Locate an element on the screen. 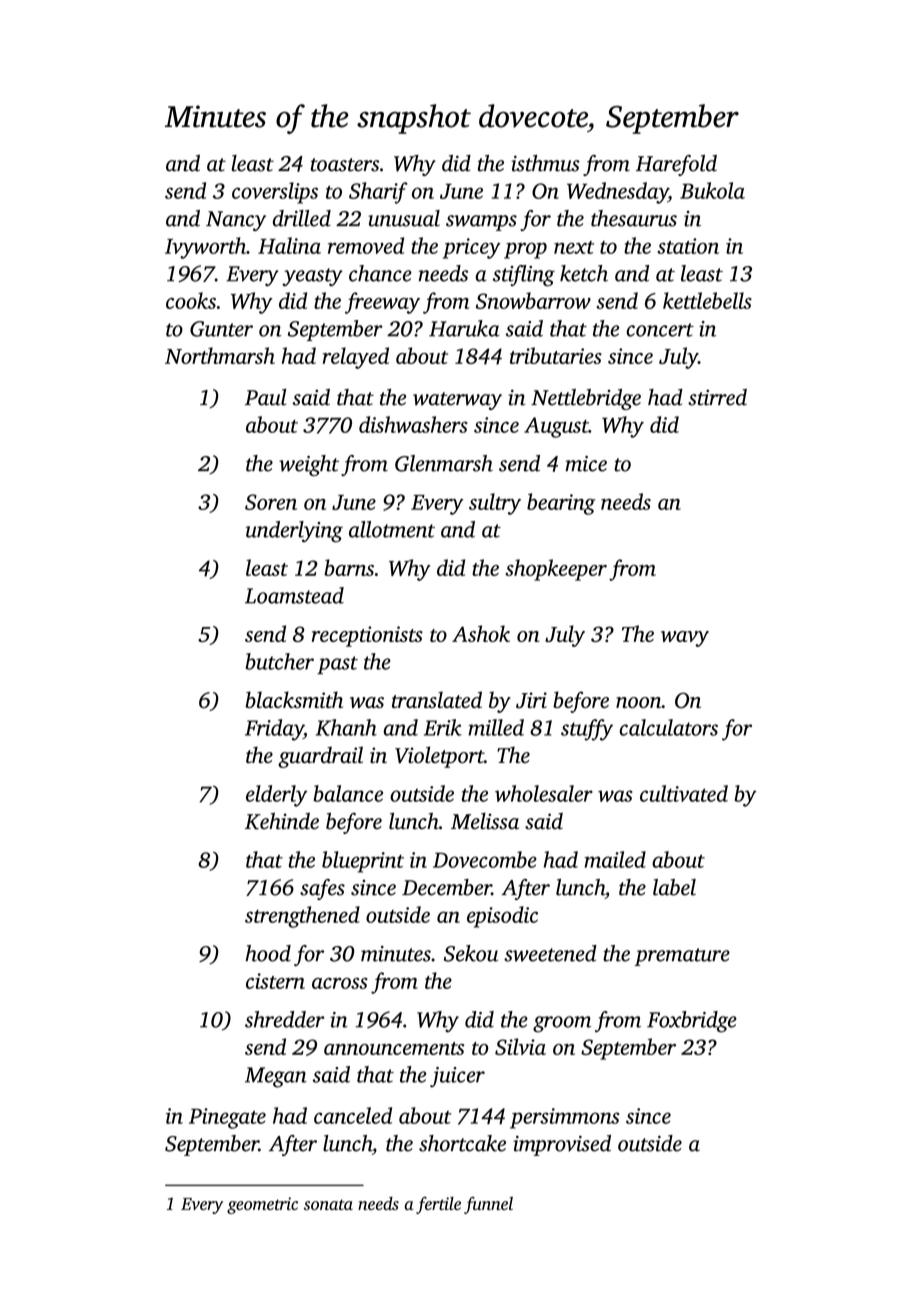  coverslips is located at coordinates (275, 193).
